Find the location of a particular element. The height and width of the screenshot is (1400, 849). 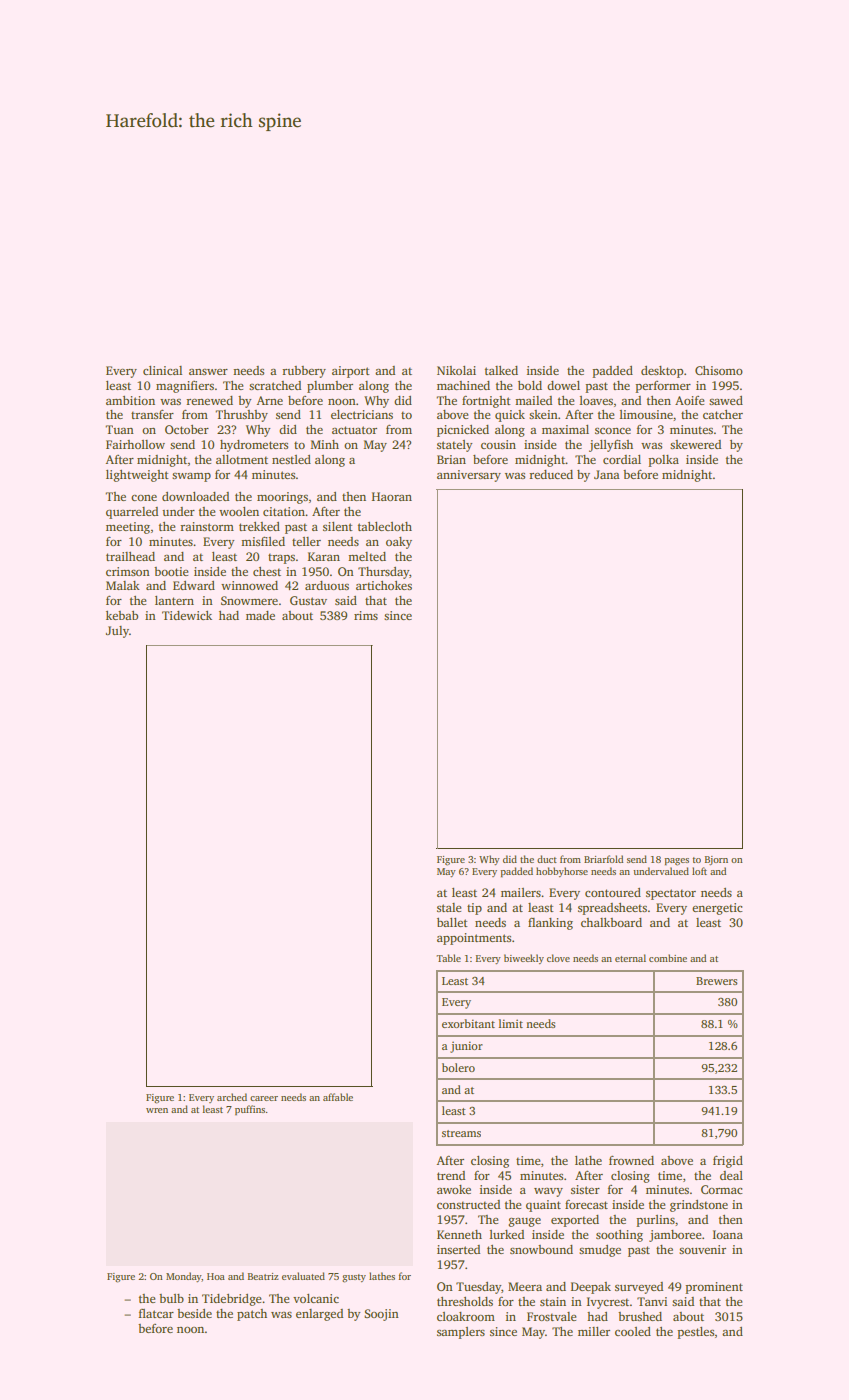

Gustav is located at coordinates (308, 600).
